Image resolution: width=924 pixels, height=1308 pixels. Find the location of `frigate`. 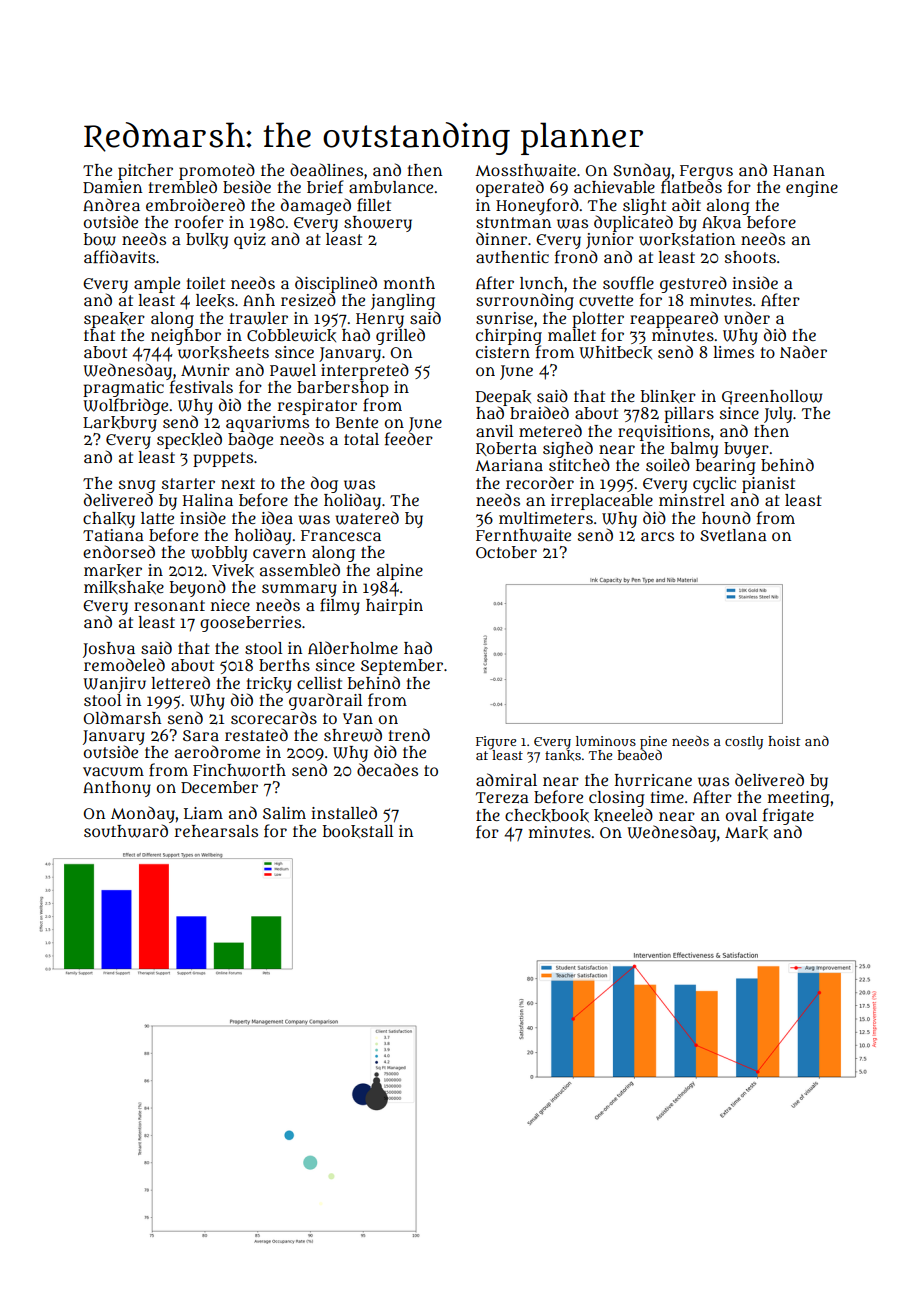

frigate is located at coordinates (788, 816).
